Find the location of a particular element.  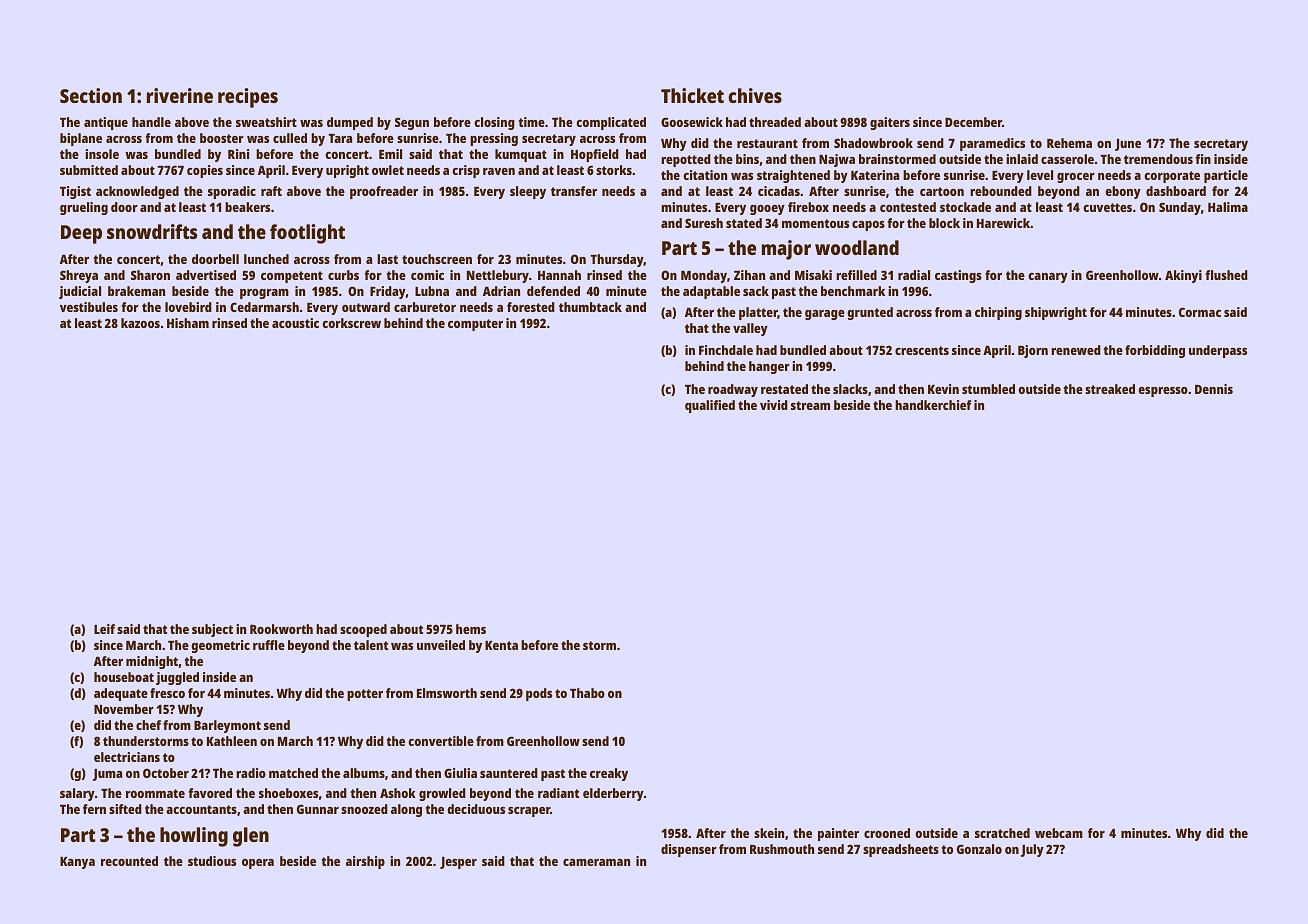

Thabo is located at coordinates (587, 693).
